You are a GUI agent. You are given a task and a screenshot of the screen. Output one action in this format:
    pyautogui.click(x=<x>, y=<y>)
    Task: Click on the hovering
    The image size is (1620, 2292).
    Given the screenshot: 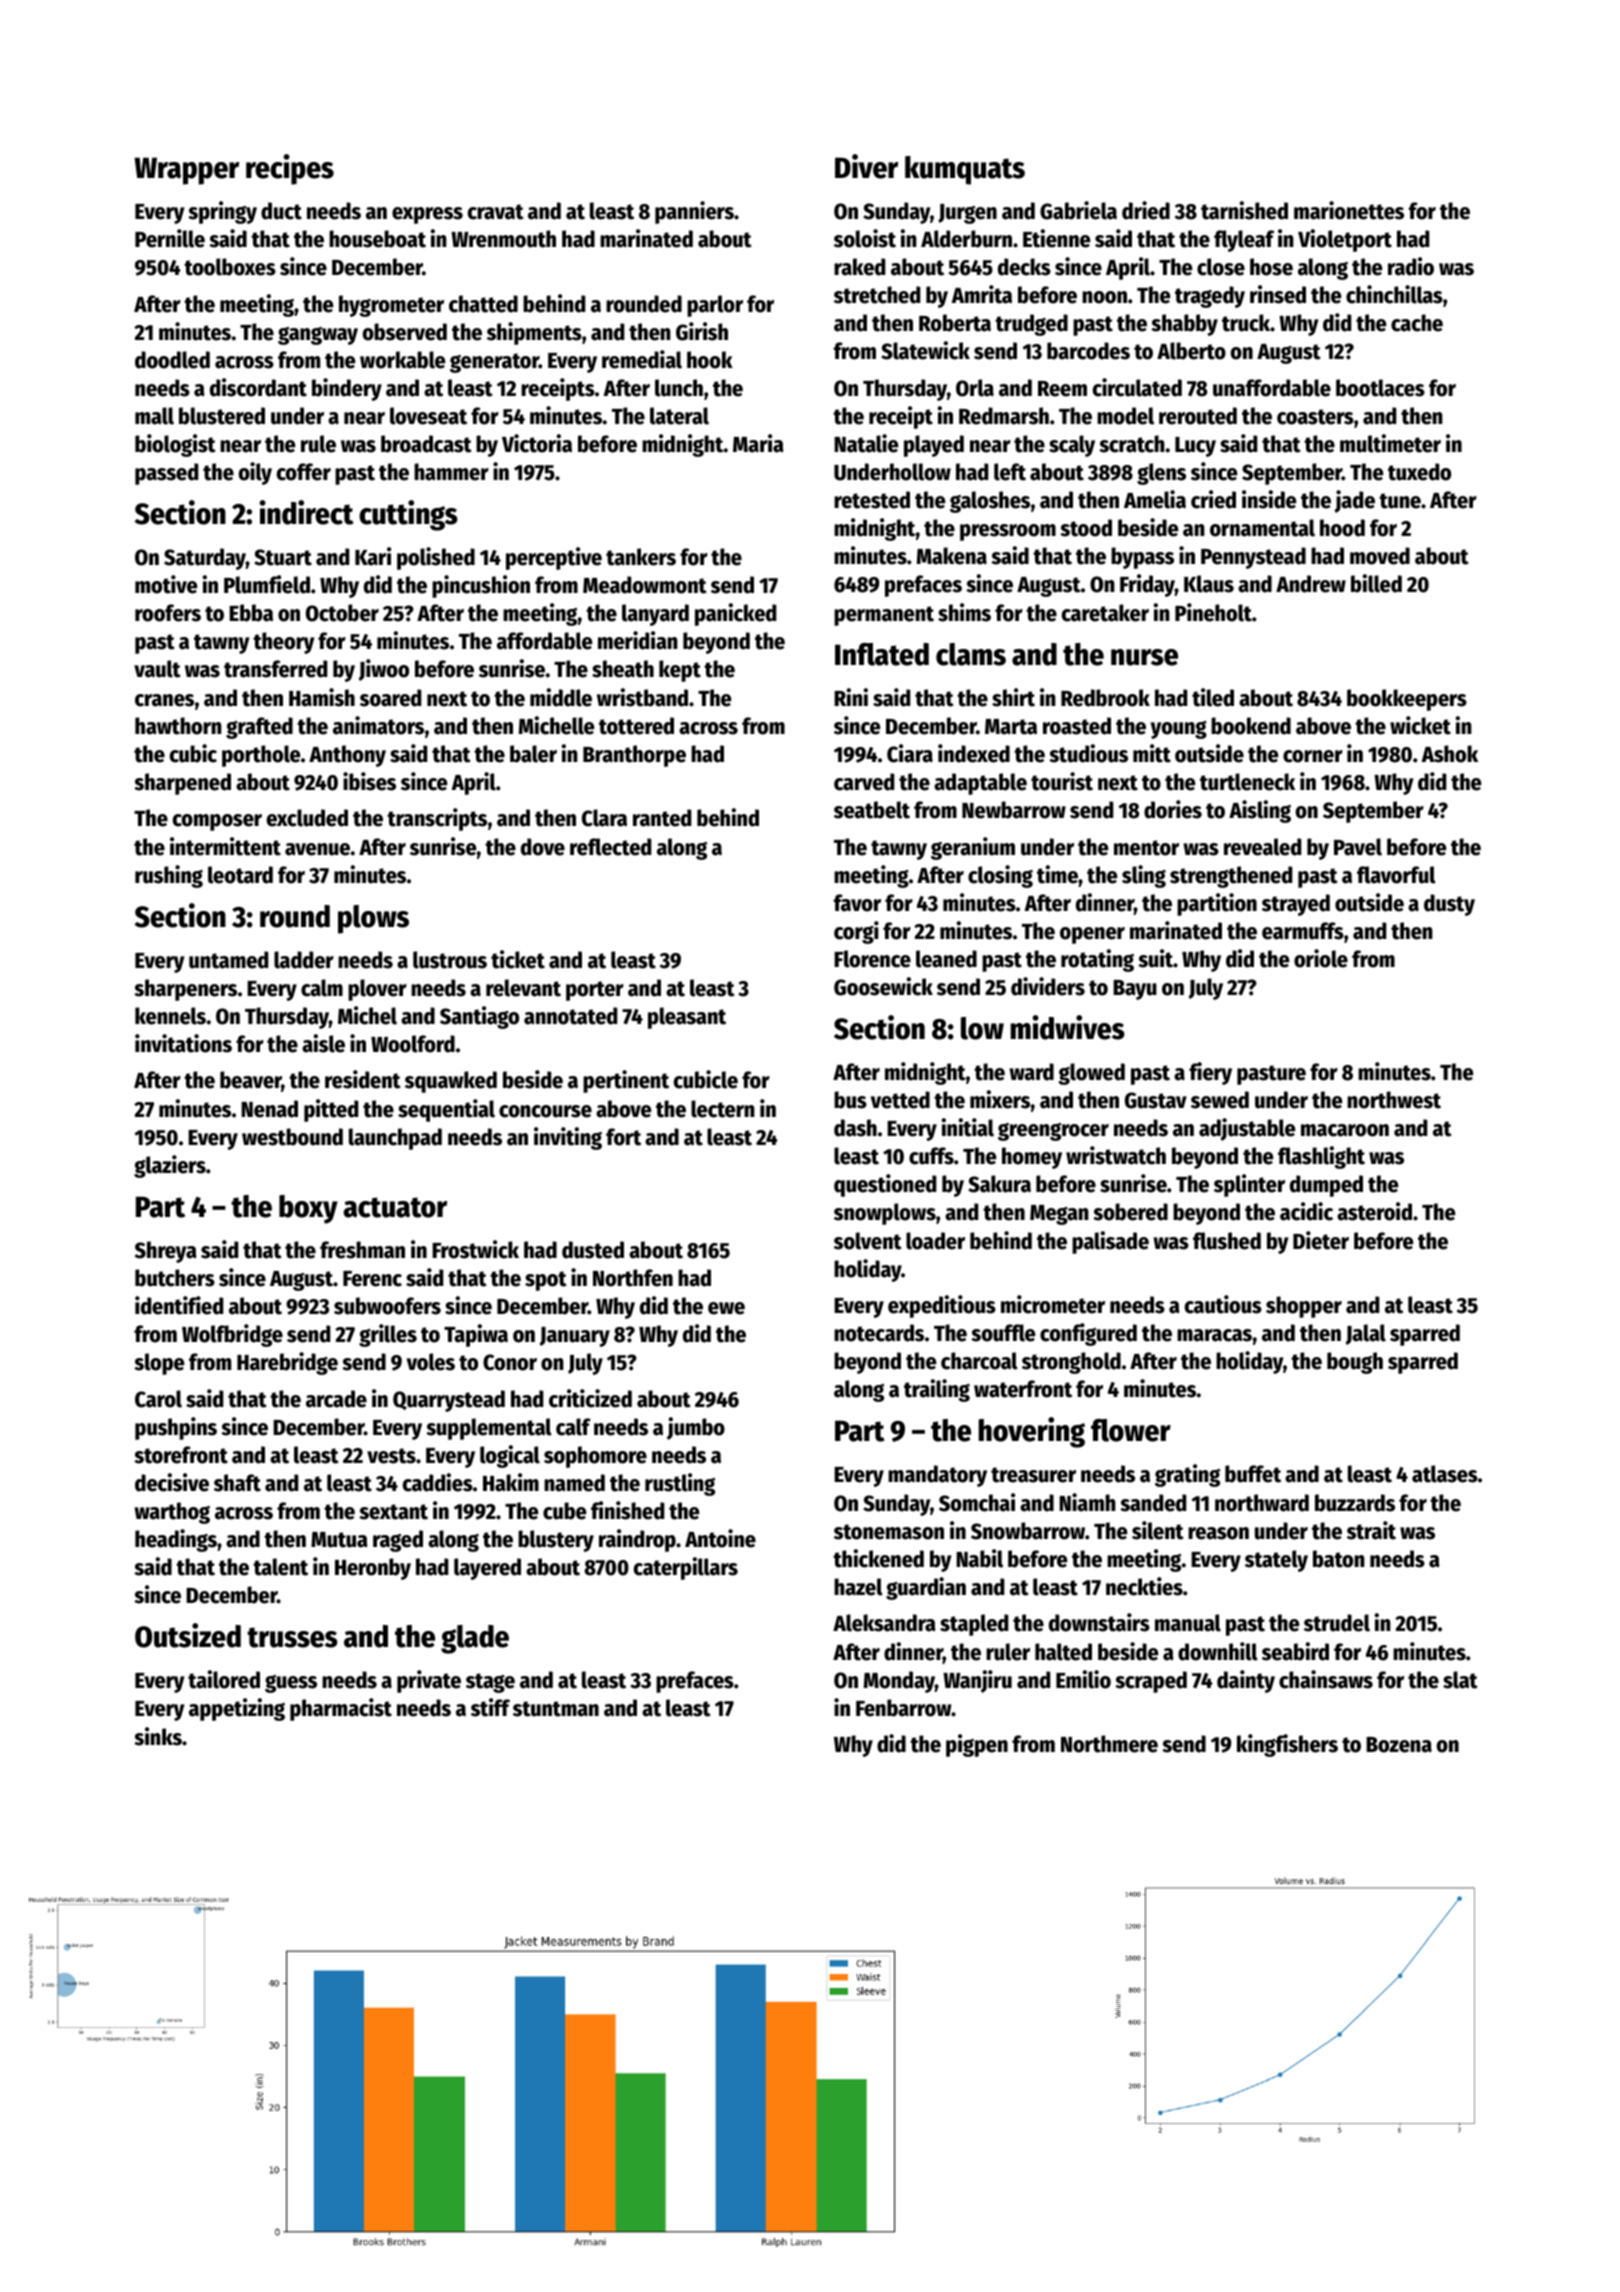 What is the action you would take?
    pyautogui.click(x=1031, y=1432)
